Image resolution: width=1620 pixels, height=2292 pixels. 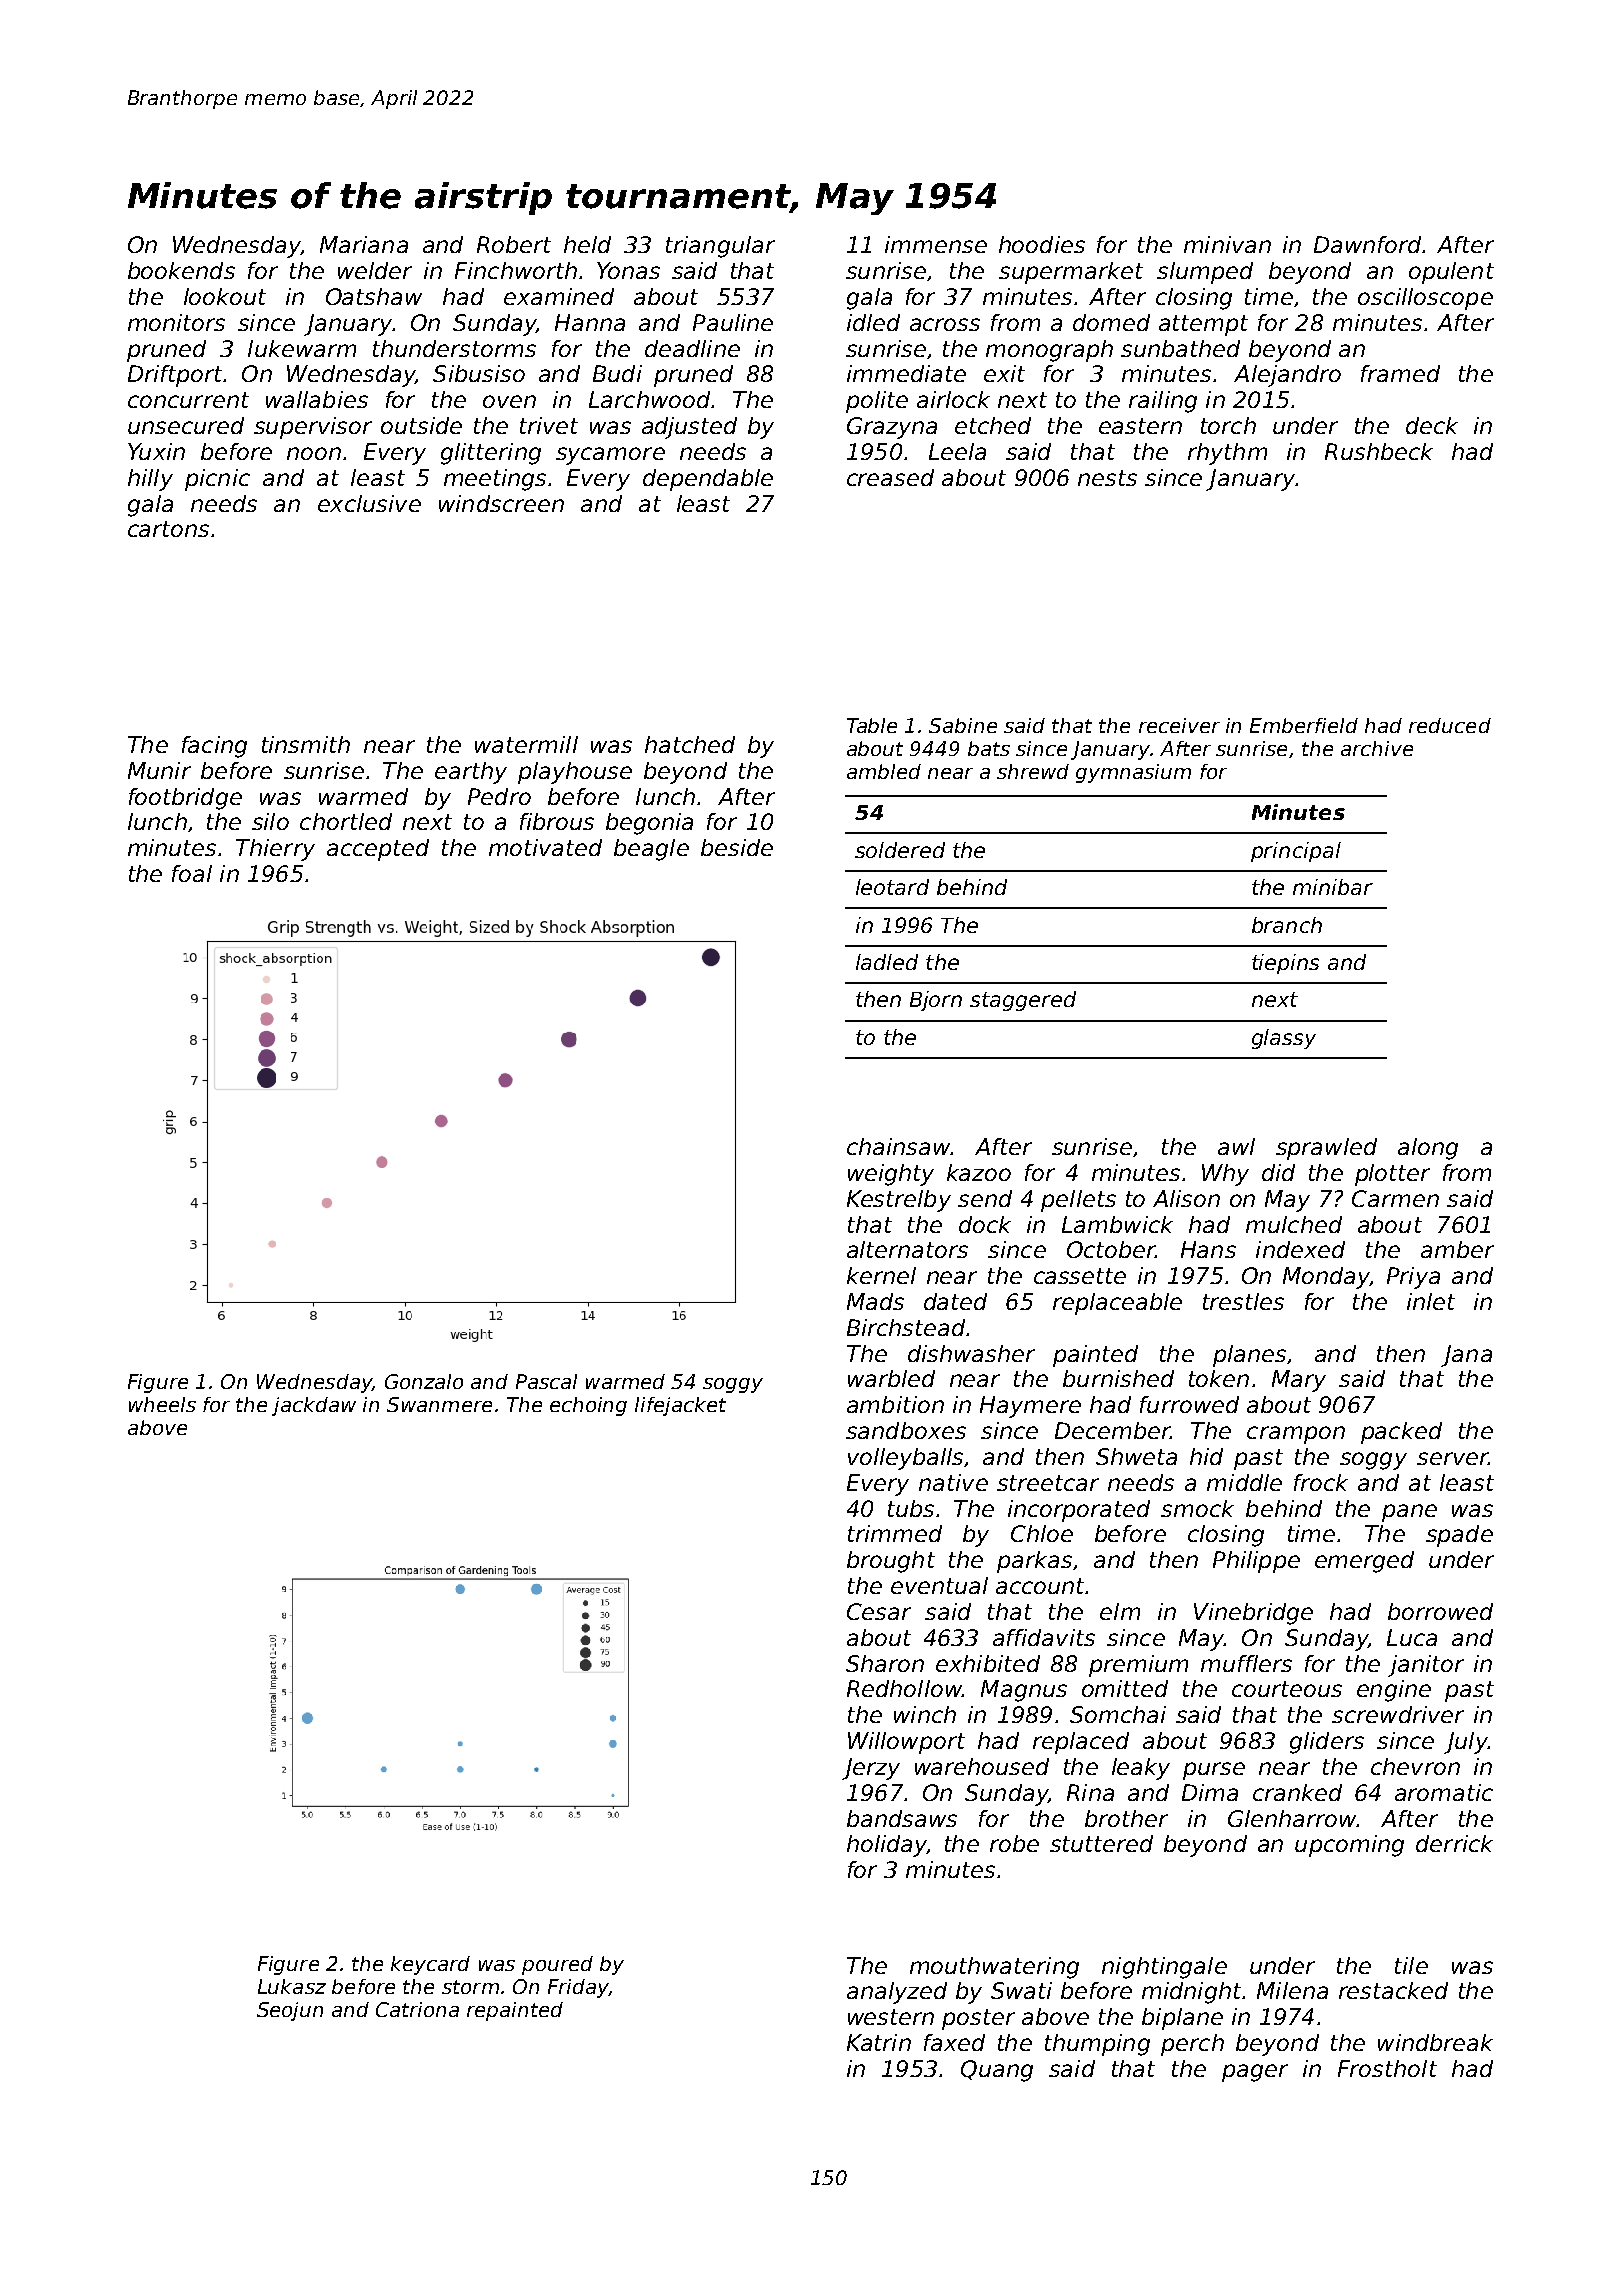 What do you see at coordinates (720, 247) in the screenshot?
I see `triangular` at bounding box center [720, 247].
